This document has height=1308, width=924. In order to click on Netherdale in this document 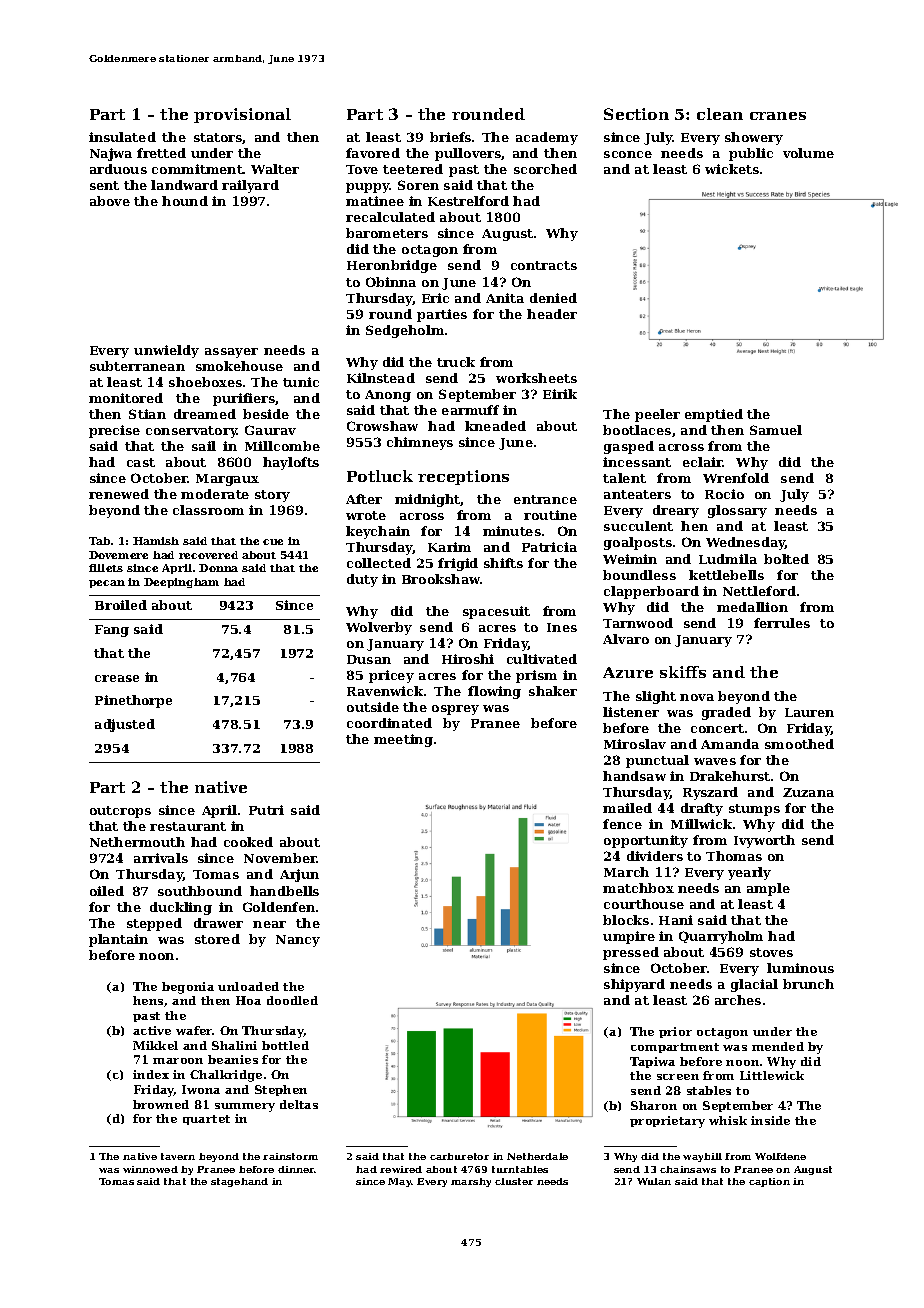, I will do `click(537, 1156)`.
